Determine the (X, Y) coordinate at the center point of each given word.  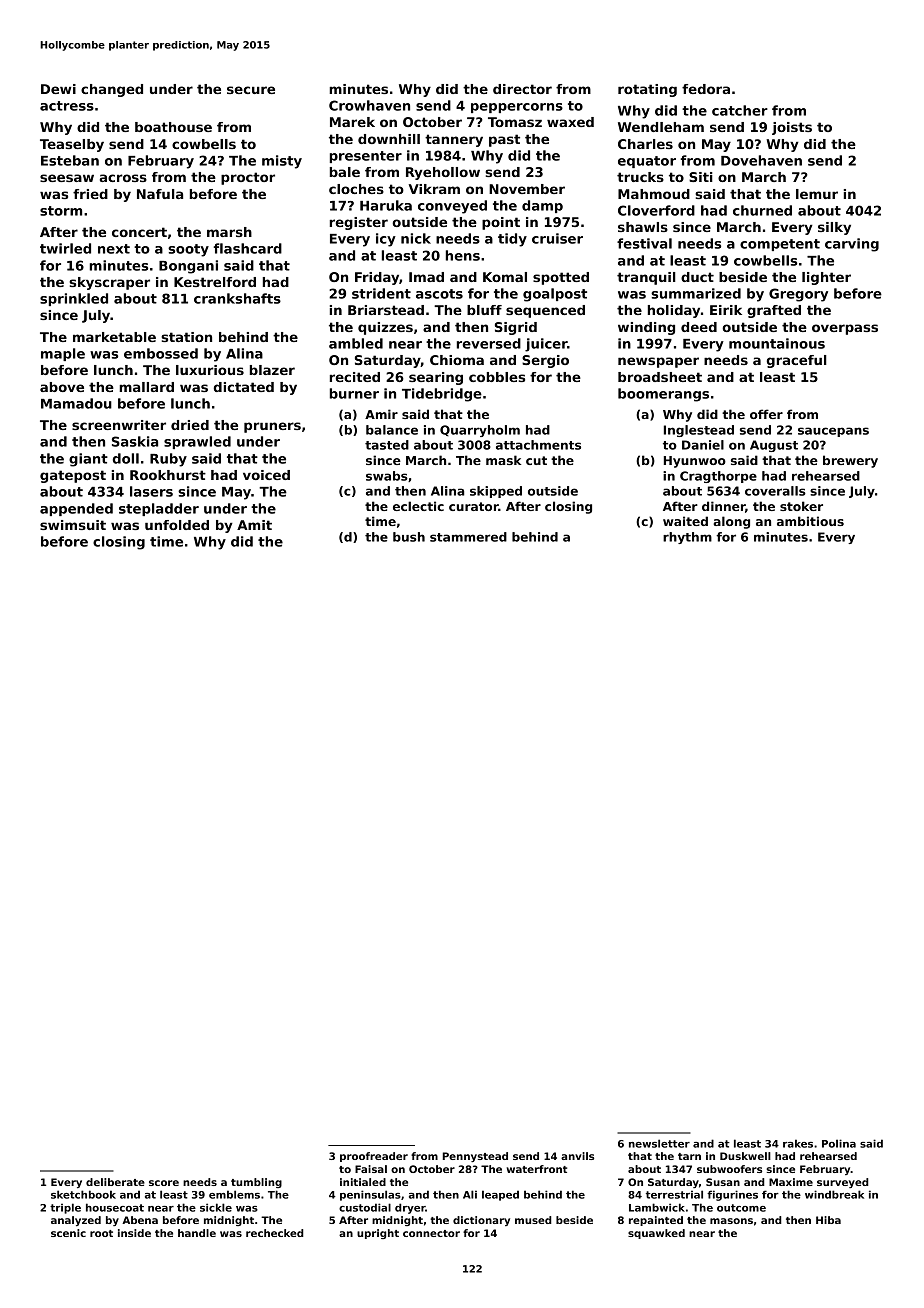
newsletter (659, 1143)
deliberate (115, 1182)
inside (134, 1233)
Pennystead (475, 1157)
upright (378, 1234)
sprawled (197, 442)
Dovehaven (761, 160)
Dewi (58, 89)
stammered (468, 537)
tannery (454, 140)
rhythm (687, 538)
